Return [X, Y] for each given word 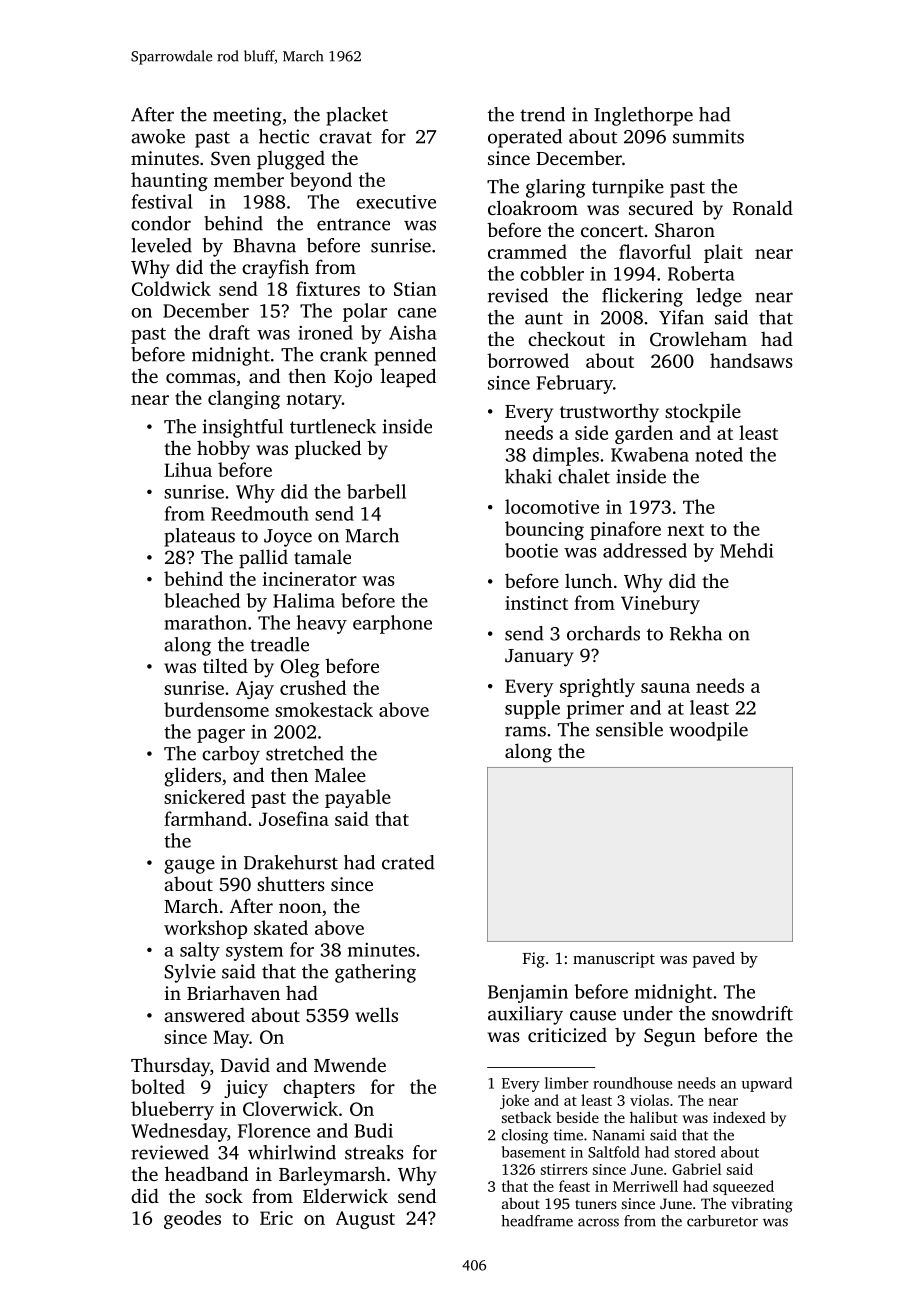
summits [708, 136]
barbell [376, 491]
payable [358, 798]
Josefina [294, 818]
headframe [537, 1221]
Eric [276, 1218]
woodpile [708, 731]
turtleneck [333, 426]
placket [357, 116]
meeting [247, 116]
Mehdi [746, 550]
